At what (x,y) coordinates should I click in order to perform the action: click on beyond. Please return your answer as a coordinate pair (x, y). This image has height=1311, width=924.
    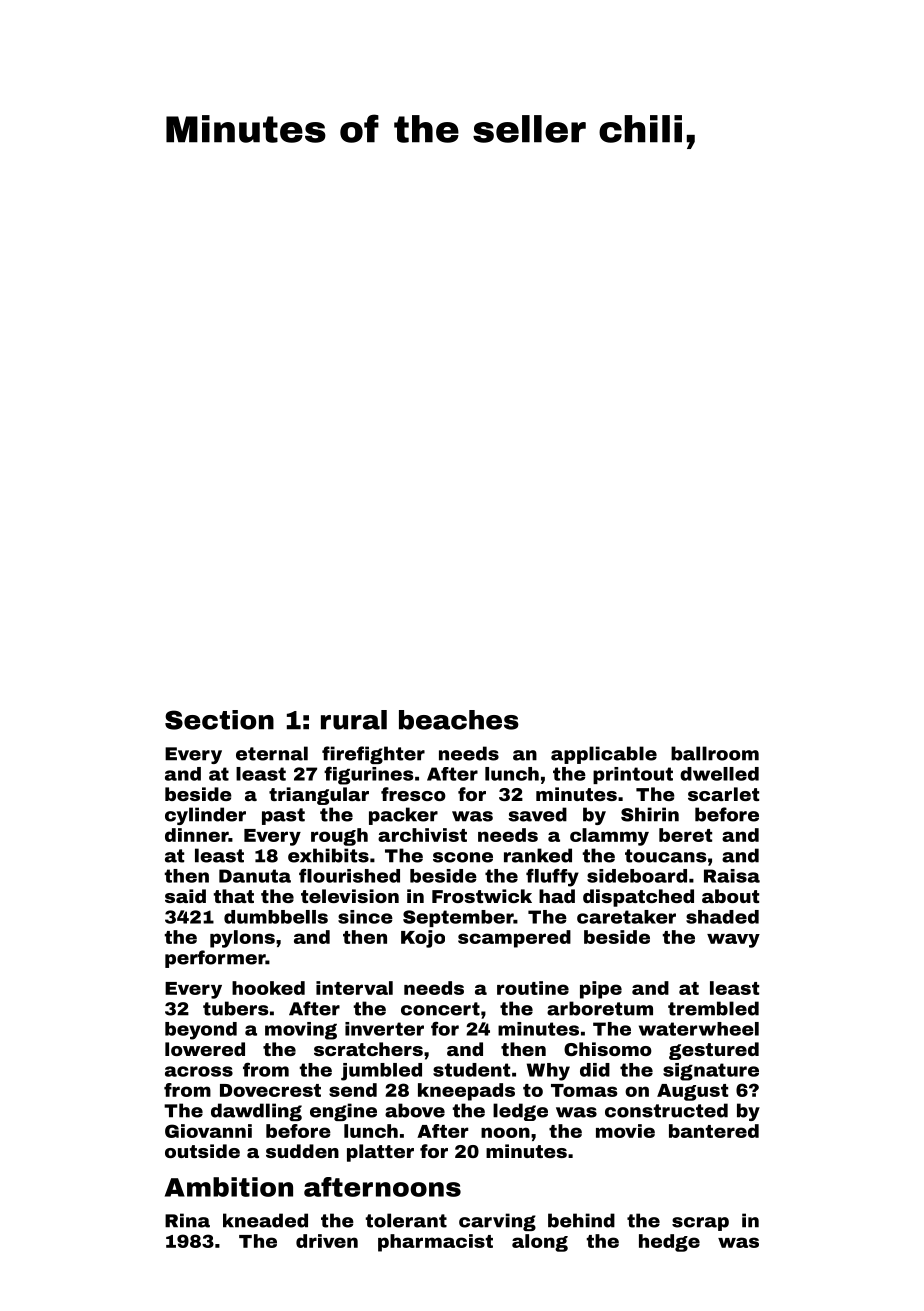
    Looking at the image, I should click on (201, 1031).
